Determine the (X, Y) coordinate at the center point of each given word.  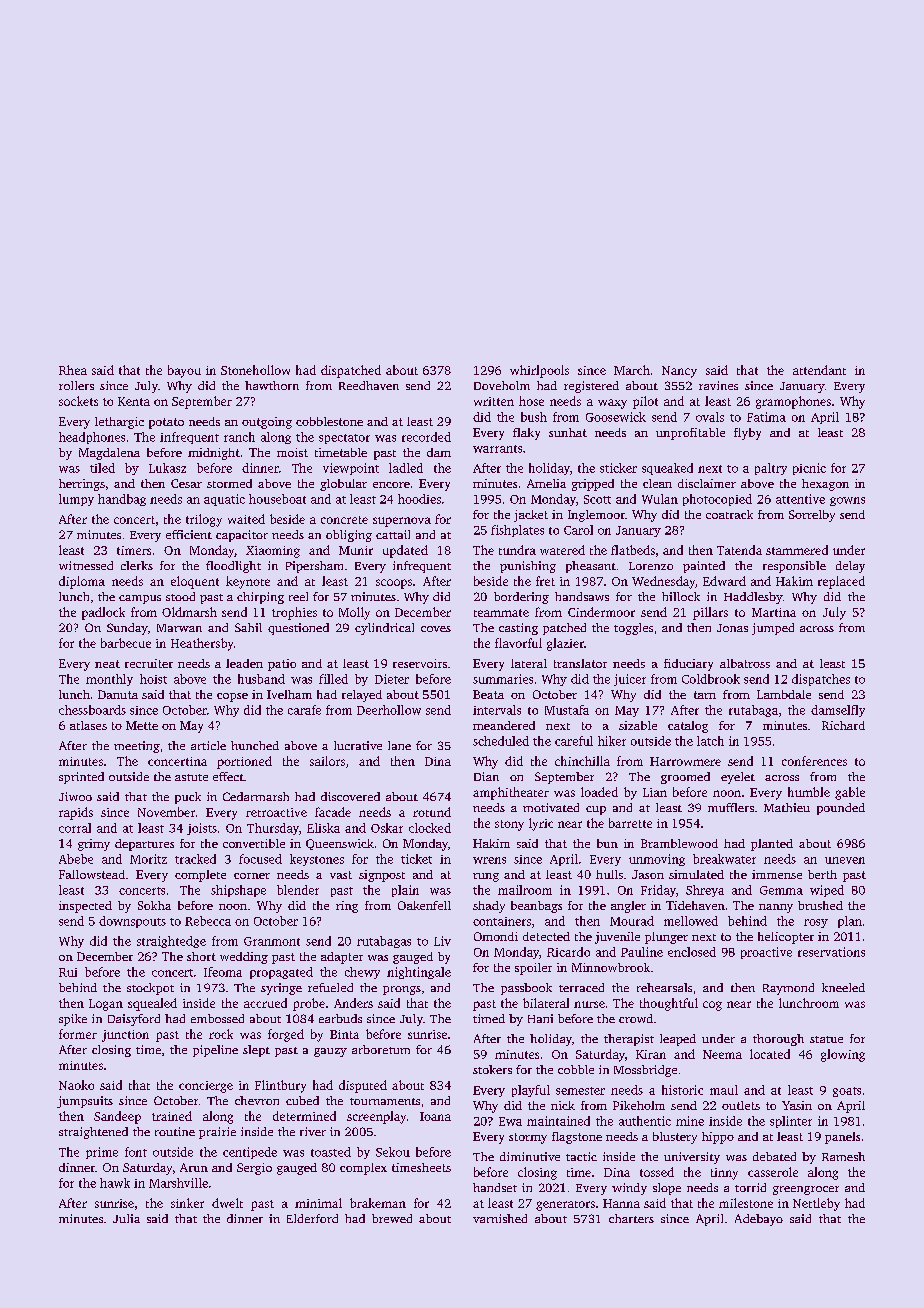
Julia (126, 1218)
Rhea (73, 370)
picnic (809, 469)
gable (850, 793)
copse (232, 697)
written (494, 401)
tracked (195, 859)
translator (580, 663)
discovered (350, 796)
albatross (745, 663)
